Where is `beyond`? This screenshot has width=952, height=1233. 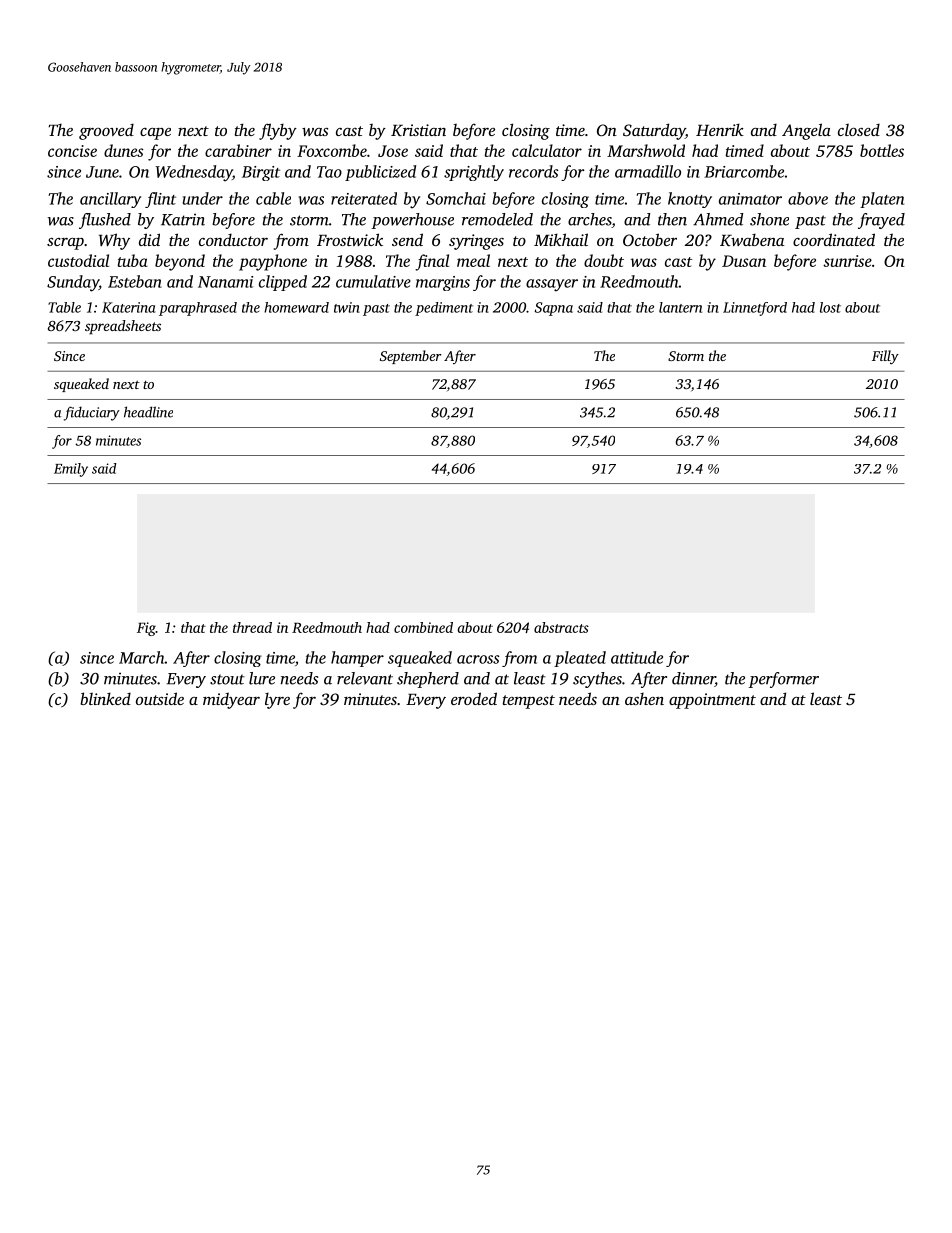 beyond is located at coordinates (180, 262).
